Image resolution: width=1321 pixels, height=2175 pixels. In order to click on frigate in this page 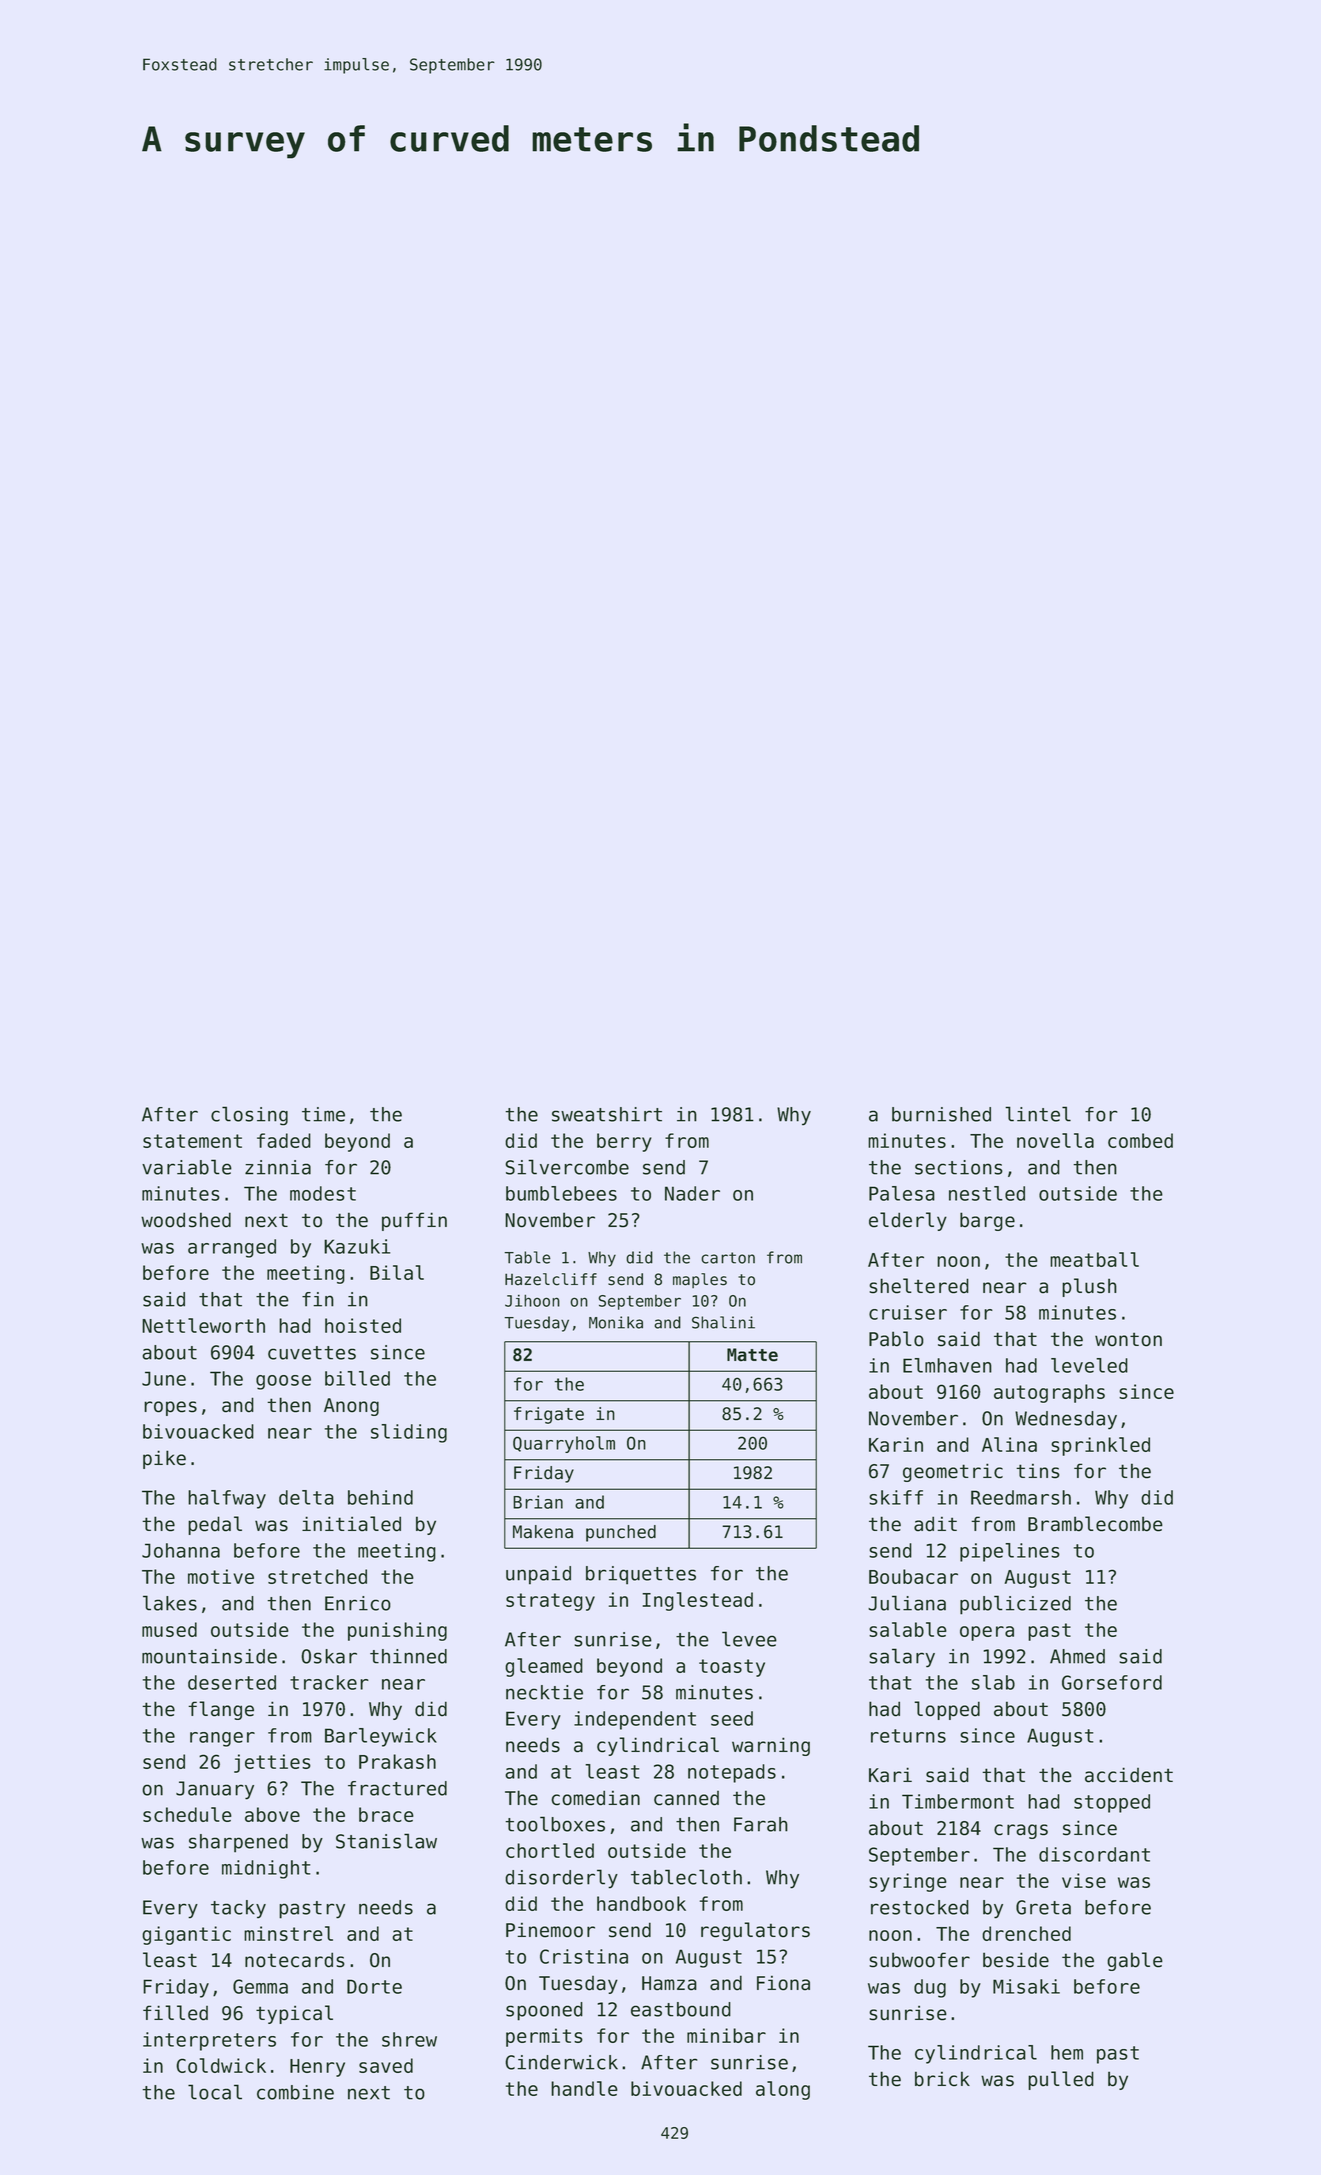, I will do `click(549, 1415)`.
